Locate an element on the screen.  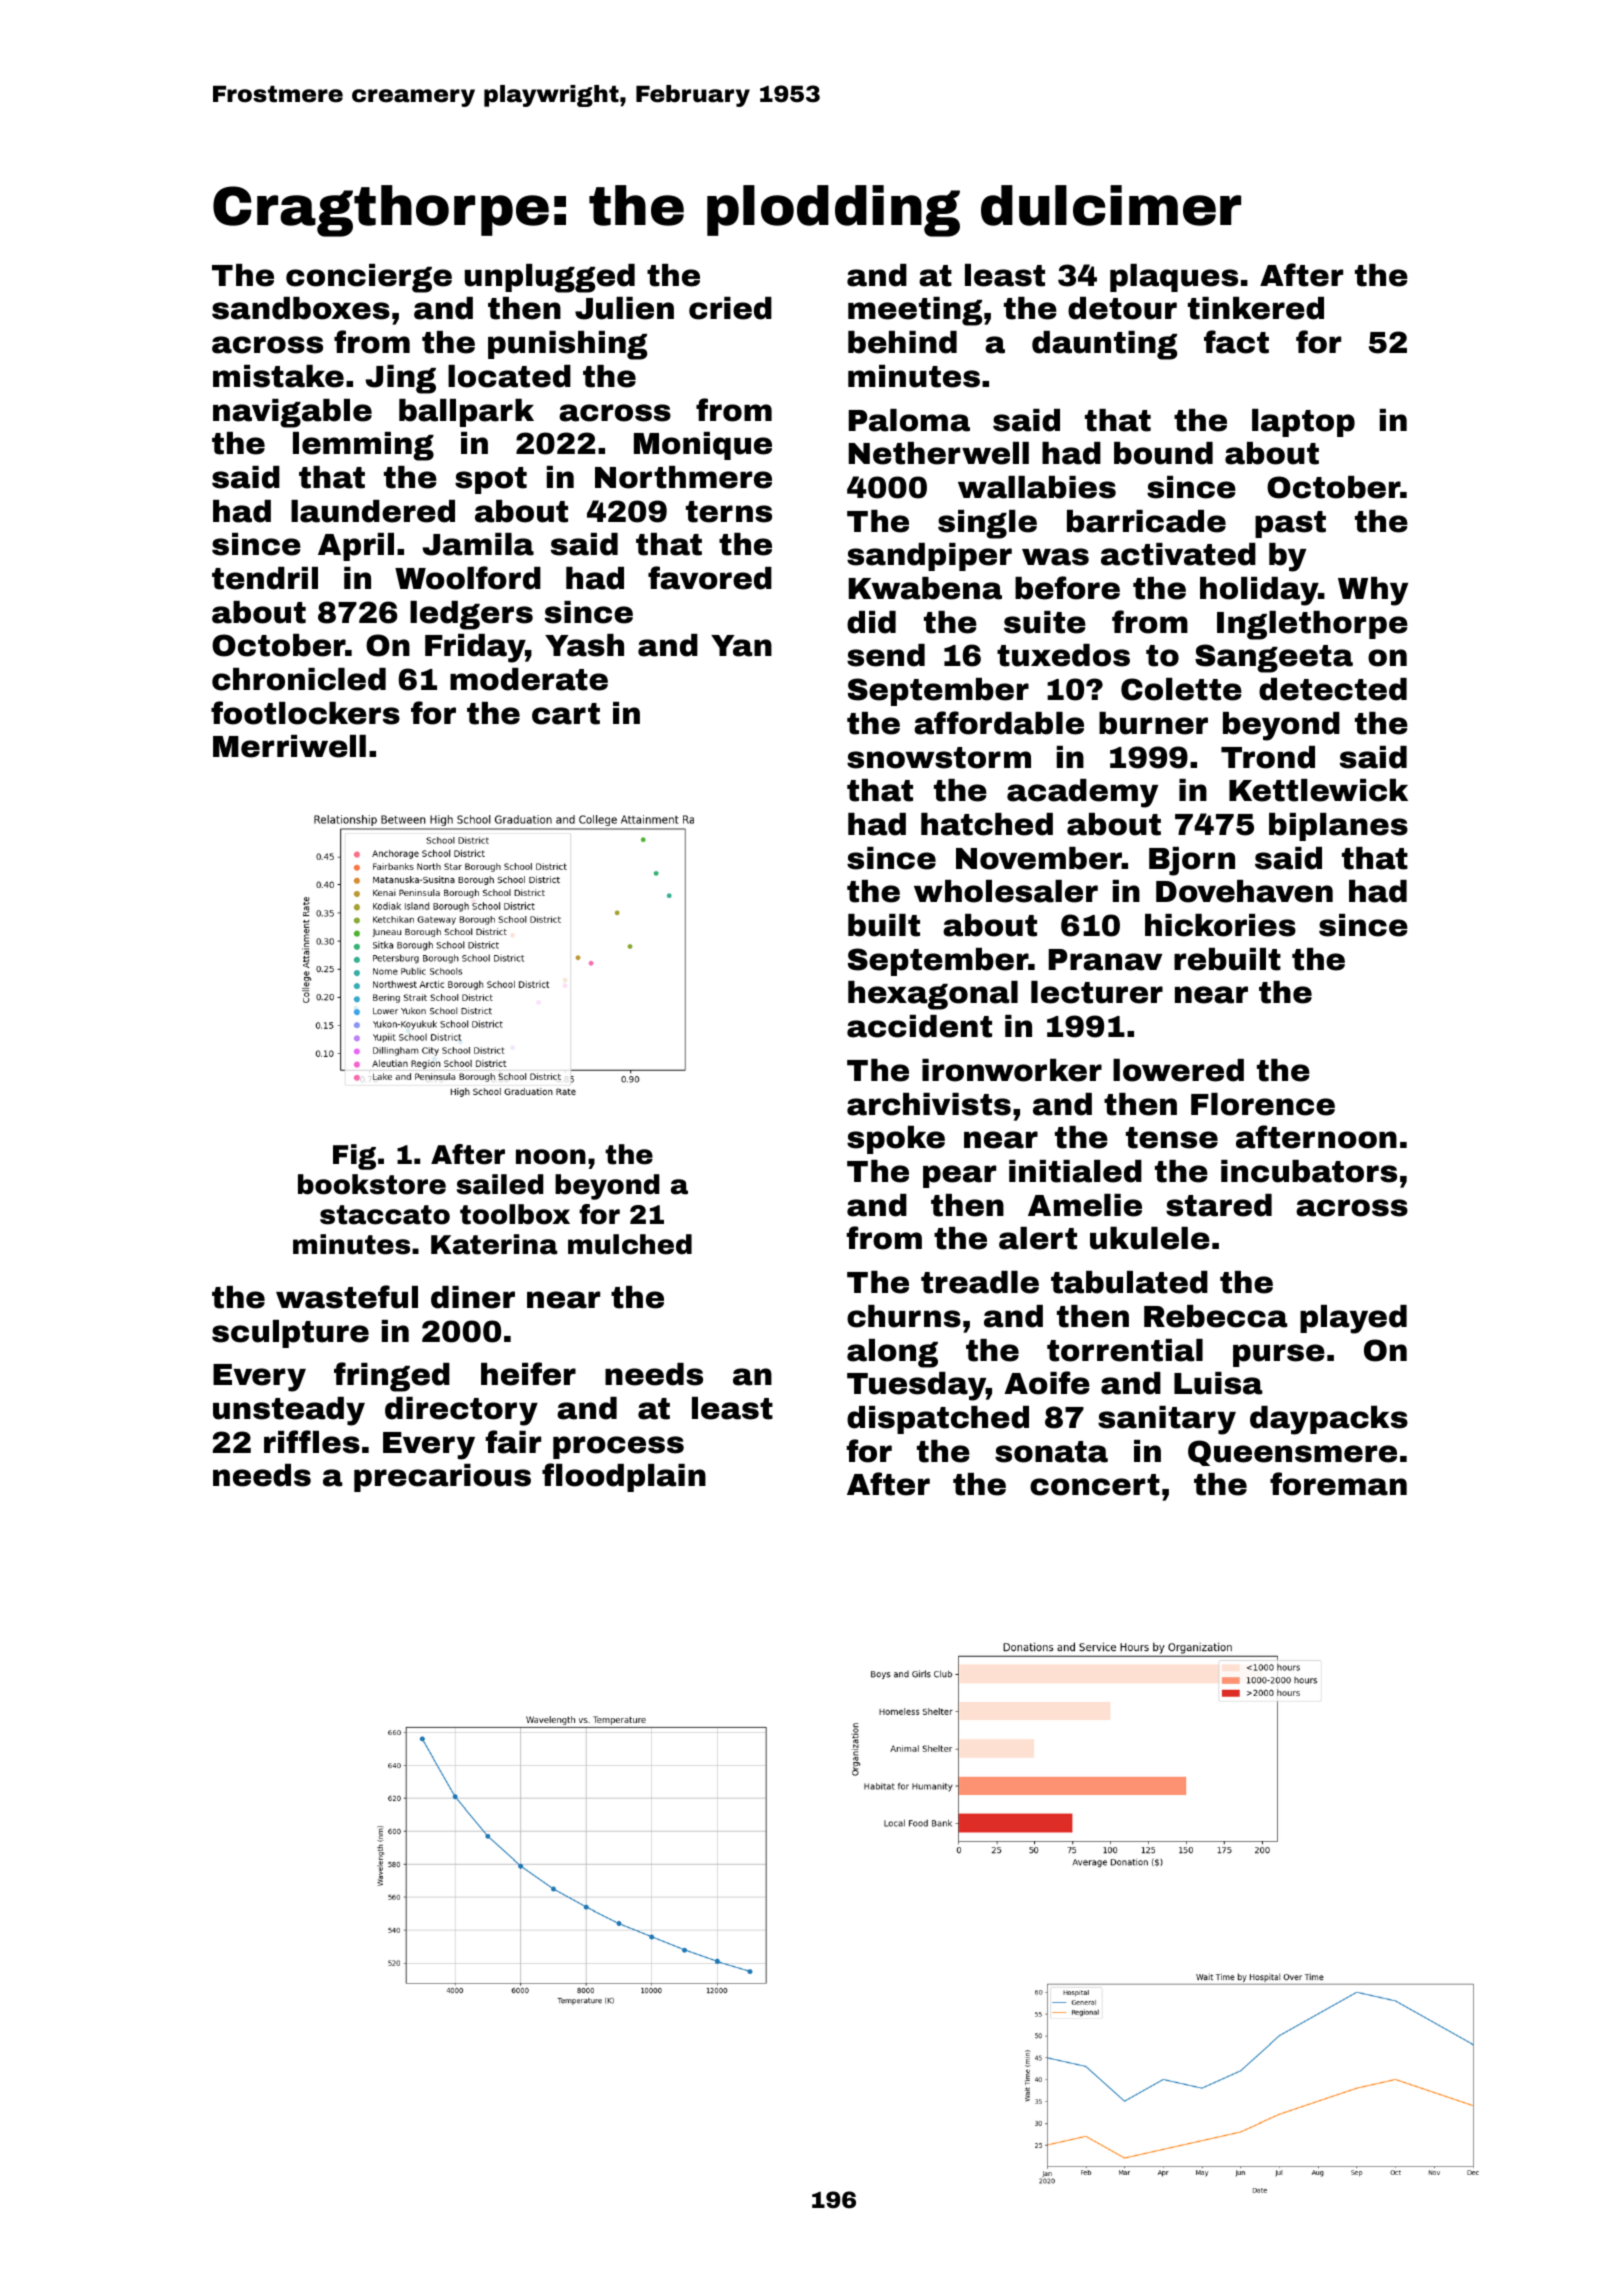
Florence is located at coordinates (1263, 1104).
